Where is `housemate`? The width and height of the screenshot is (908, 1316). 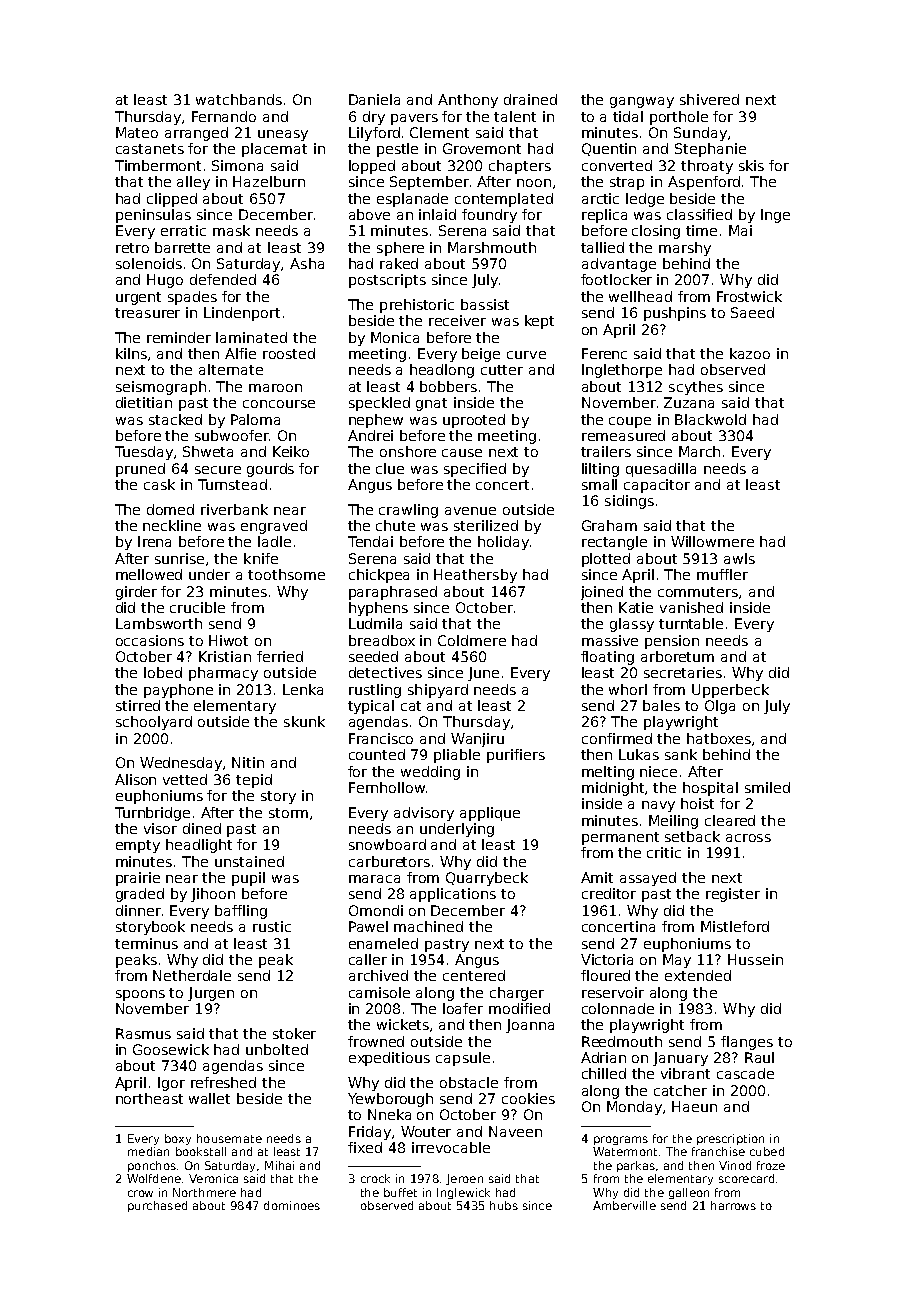 housemate is located at coordinates (229, 1138).
